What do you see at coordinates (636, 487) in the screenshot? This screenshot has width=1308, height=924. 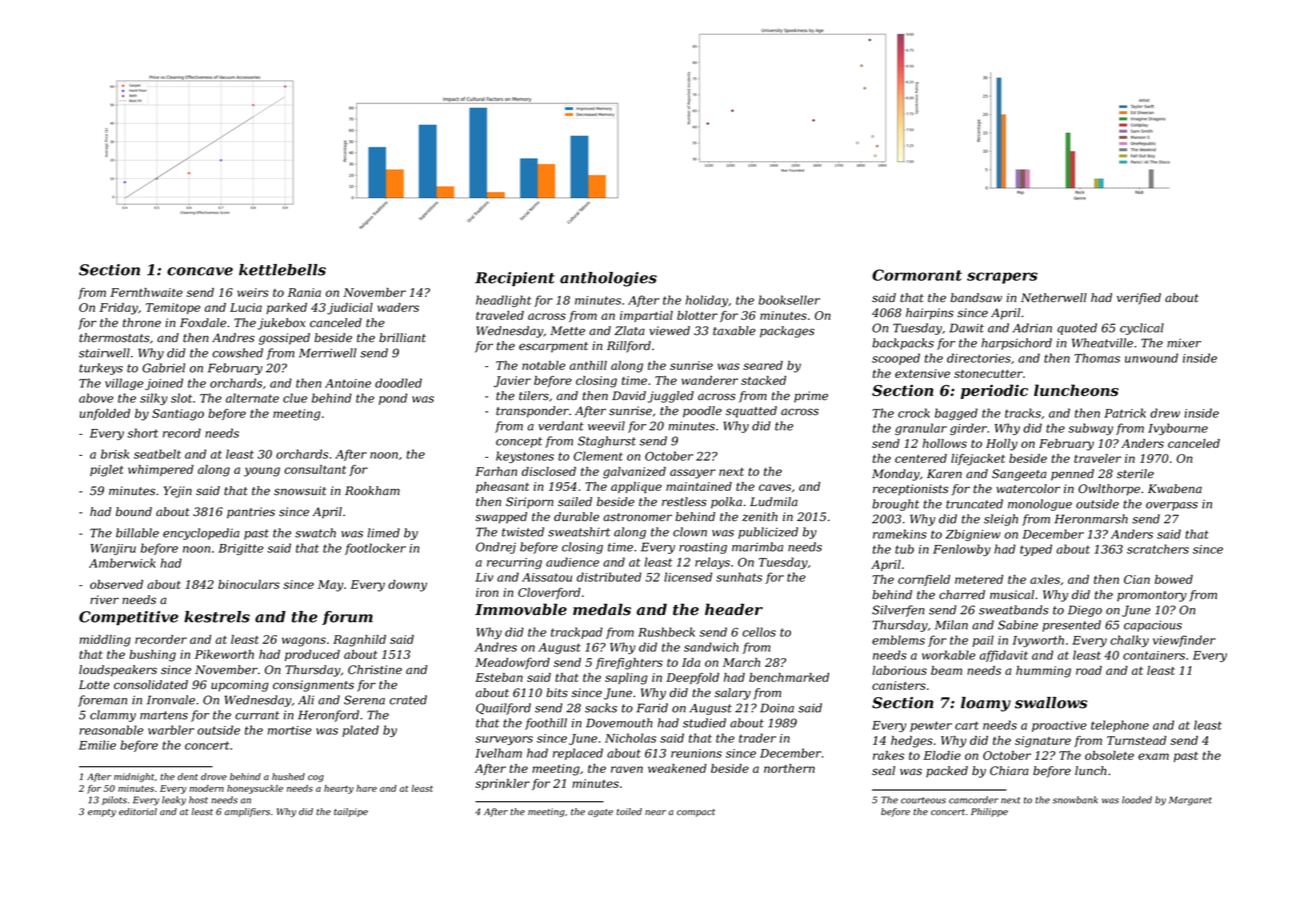 I see `applique` at bounding box center [636, 487].
